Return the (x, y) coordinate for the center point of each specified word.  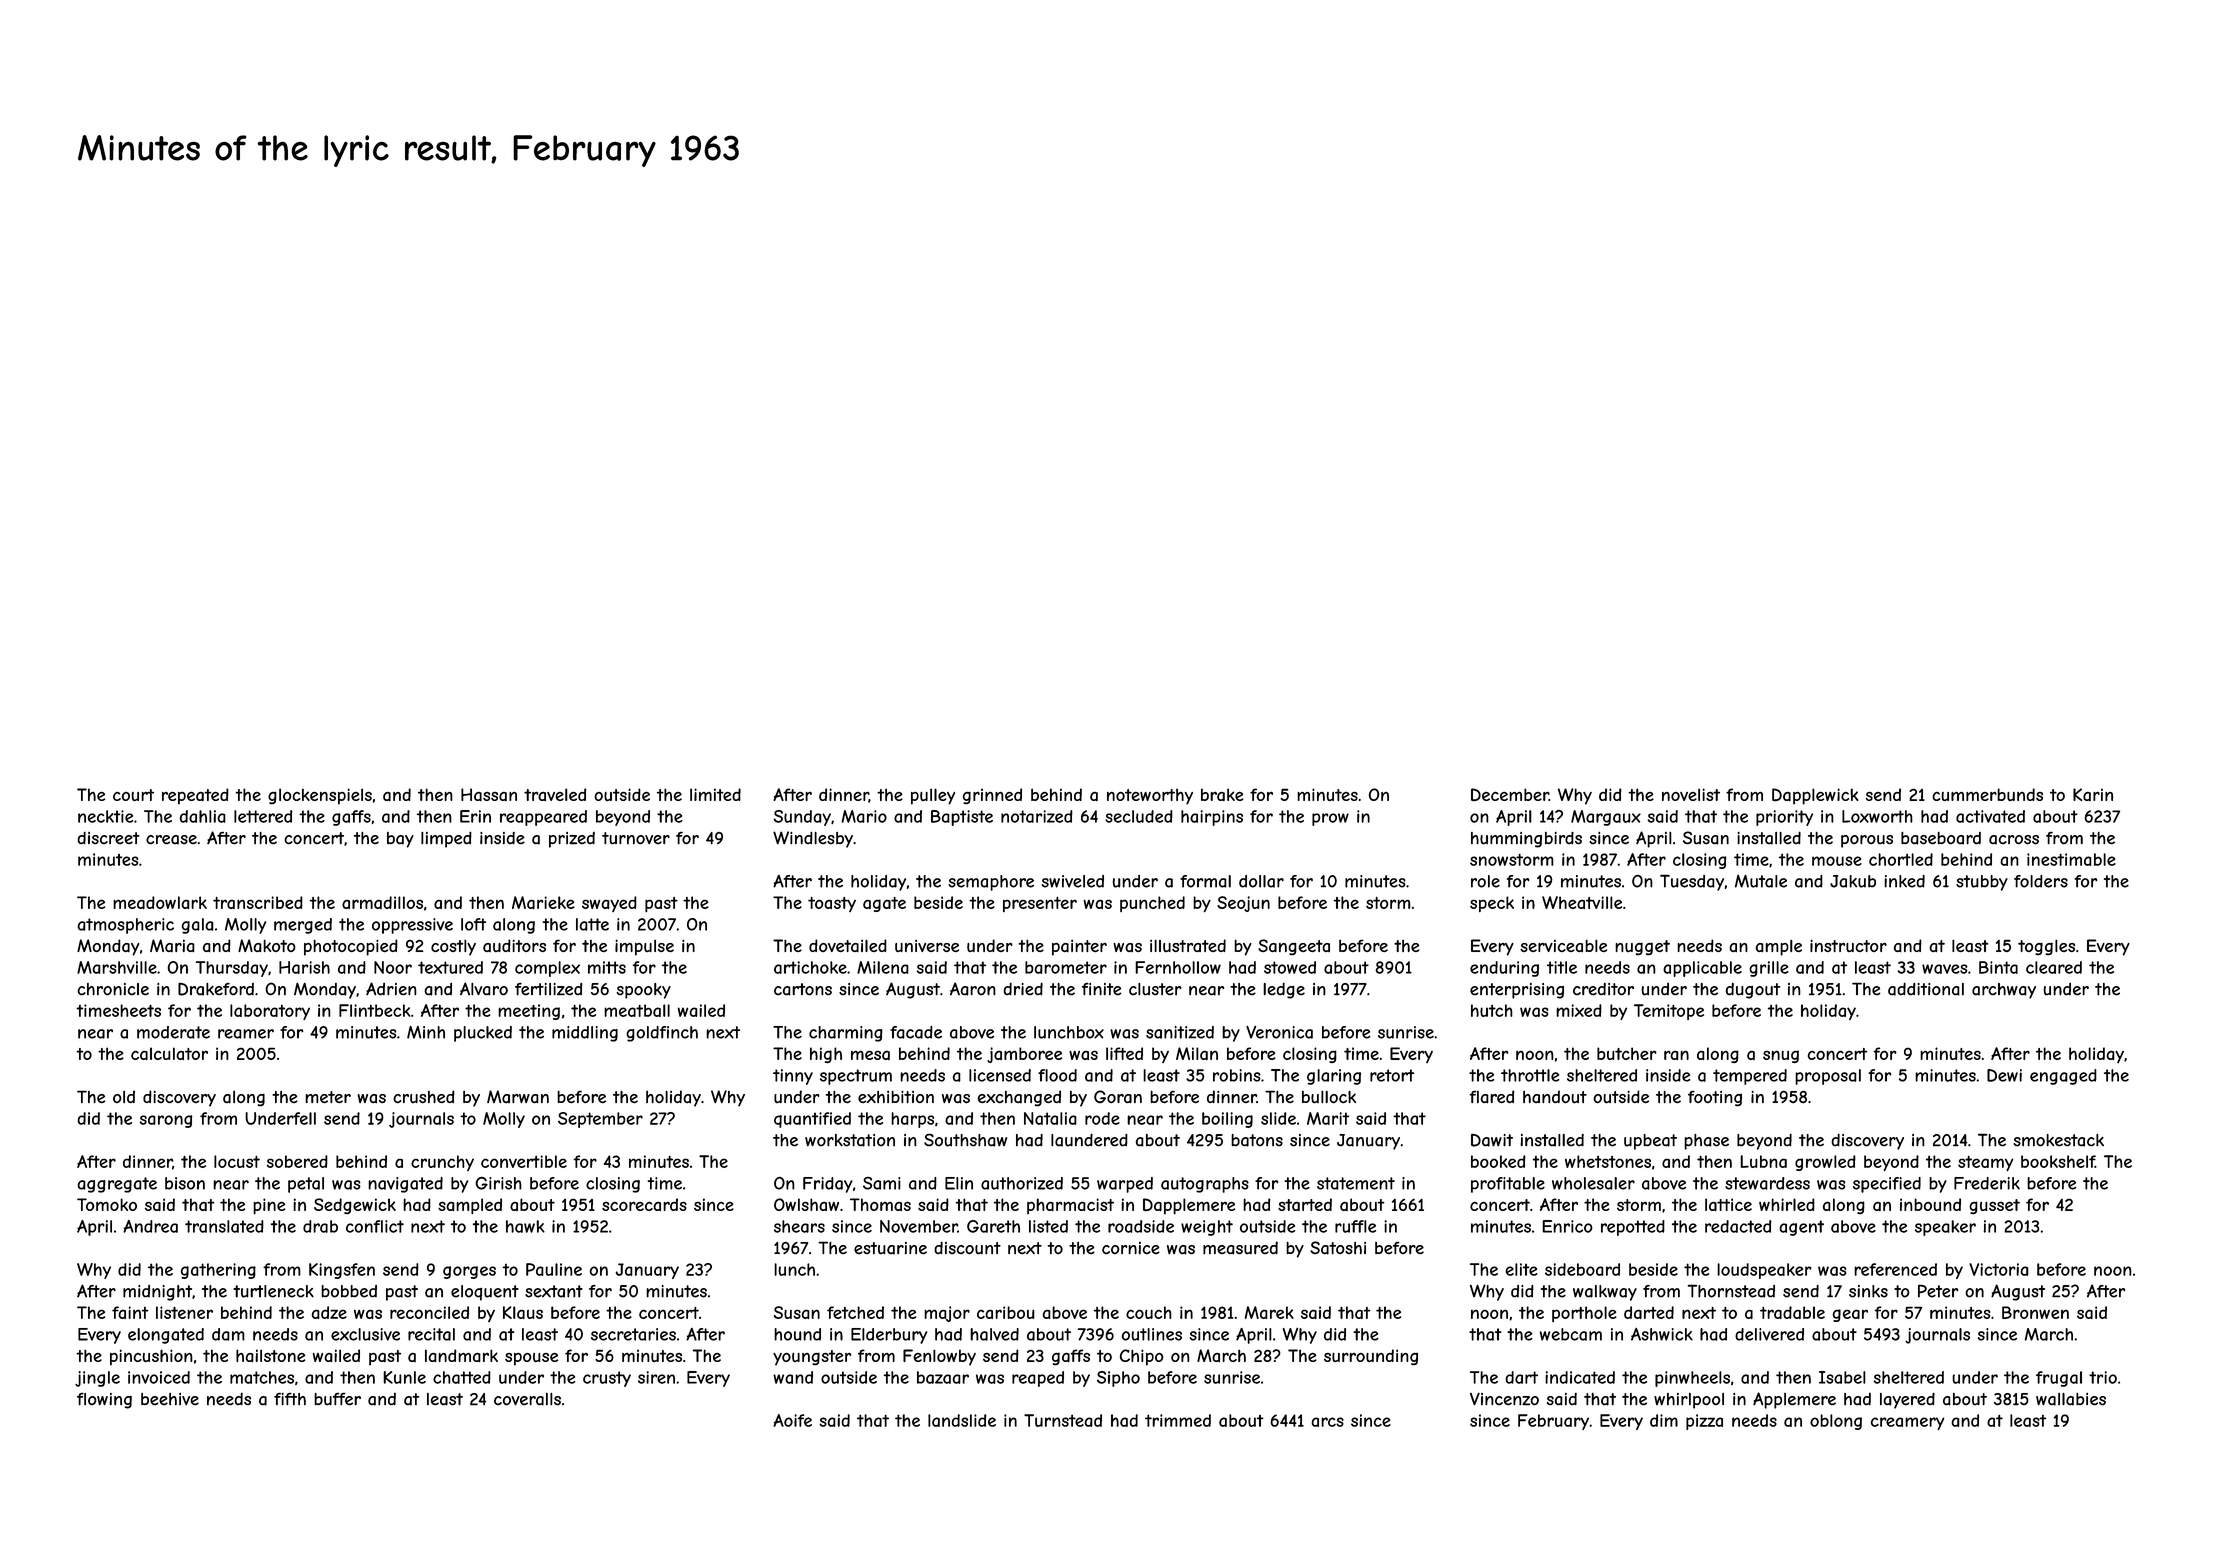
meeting (529, 1012)
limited (715, 794)
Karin (2093, 794)
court (133, 795)
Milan (1197, 1053)
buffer (337, 1399)
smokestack (2058, 1140)
